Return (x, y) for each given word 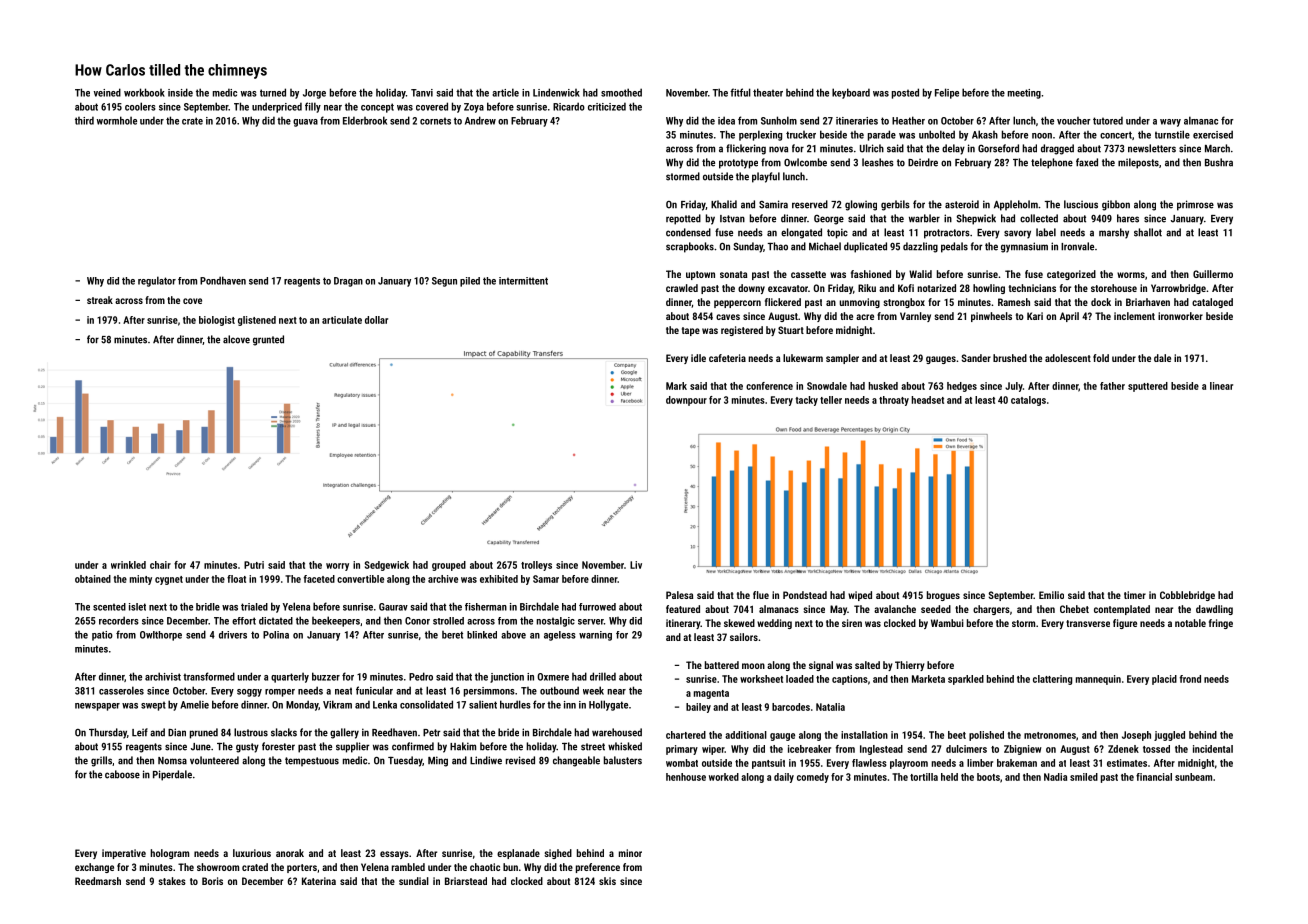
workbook (144, 92)
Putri (254, 565)
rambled (408, 867)
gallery (344, 733)
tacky (806, 401)
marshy (1114, 233)
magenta (711, 694)
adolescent (1068, 358)
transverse (1088, 623)
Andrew (480, 120)
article (505, 92)
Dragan (348, 282)
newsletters (1152, 148)
